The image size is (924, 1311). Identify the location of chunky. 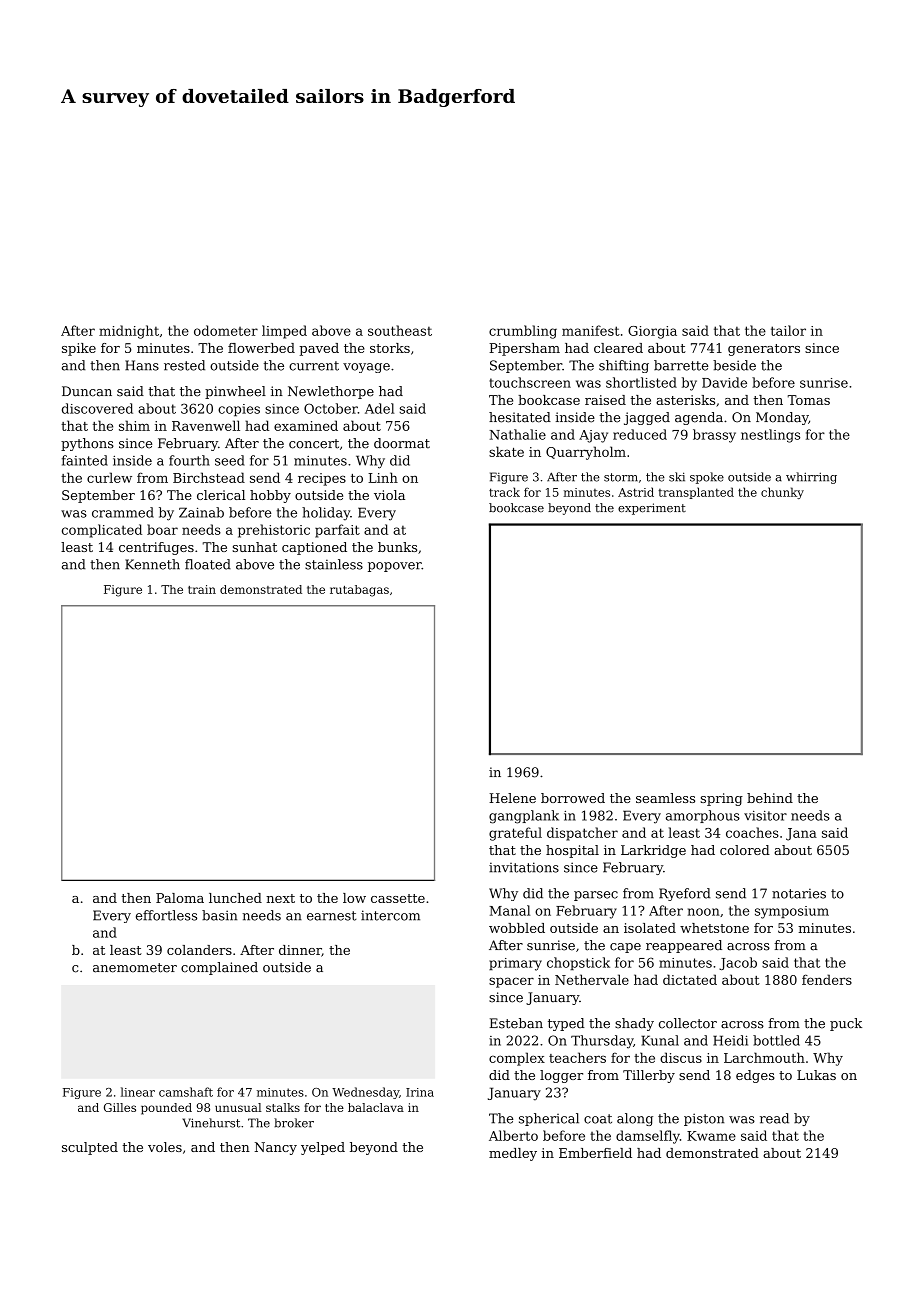
(782, 493).
